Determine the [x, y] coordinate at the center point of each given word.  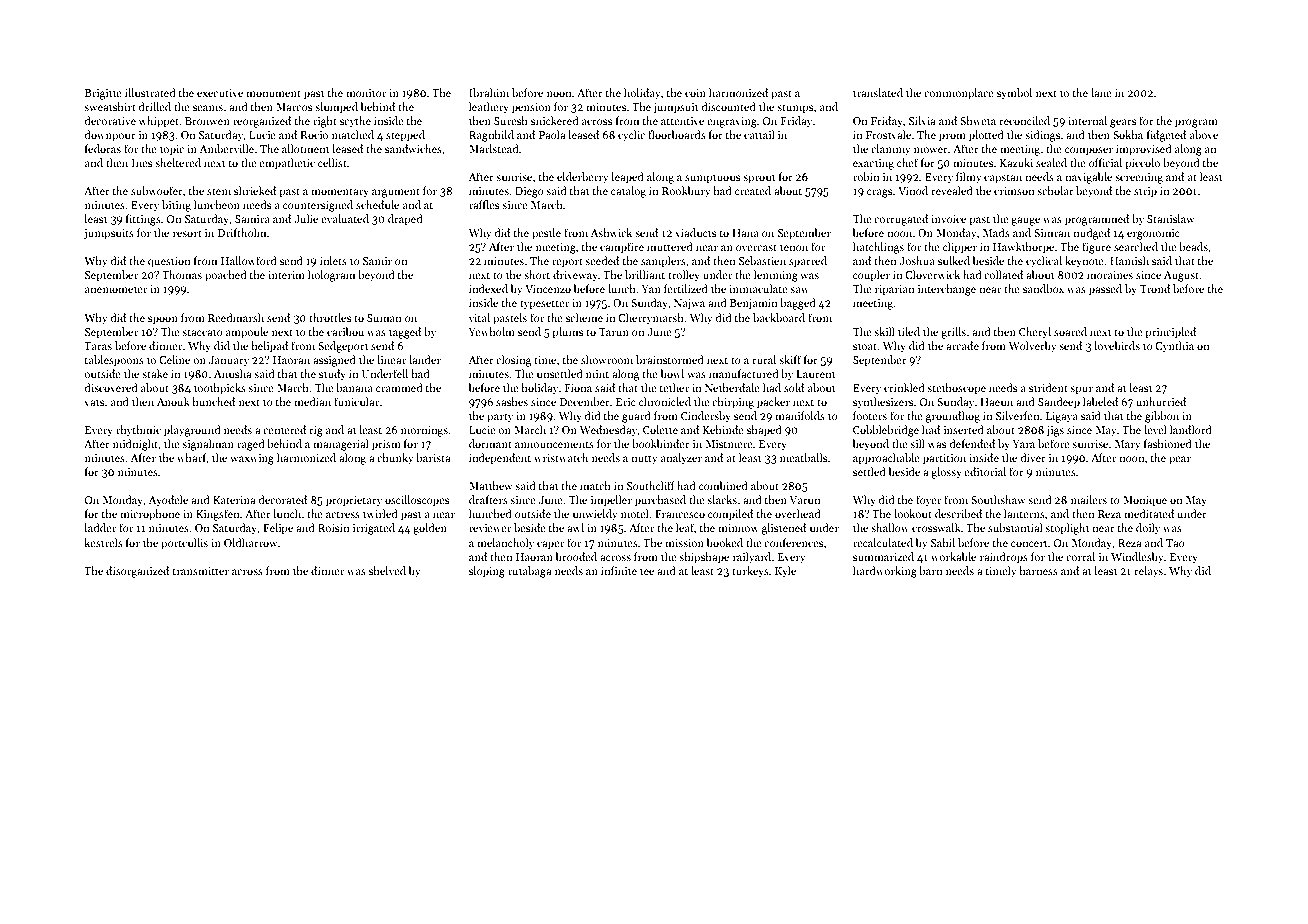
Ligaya [1062, 417]
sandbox [1043, 288]
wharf [192, 457]
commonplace [959, 94]
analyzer [681, 459]
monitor [366, 93]
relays [1148, 572]
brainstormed [670, 359]
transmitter [200, 571]
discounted [729, 106]
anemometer [116, 289]
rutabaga [529, 572]
